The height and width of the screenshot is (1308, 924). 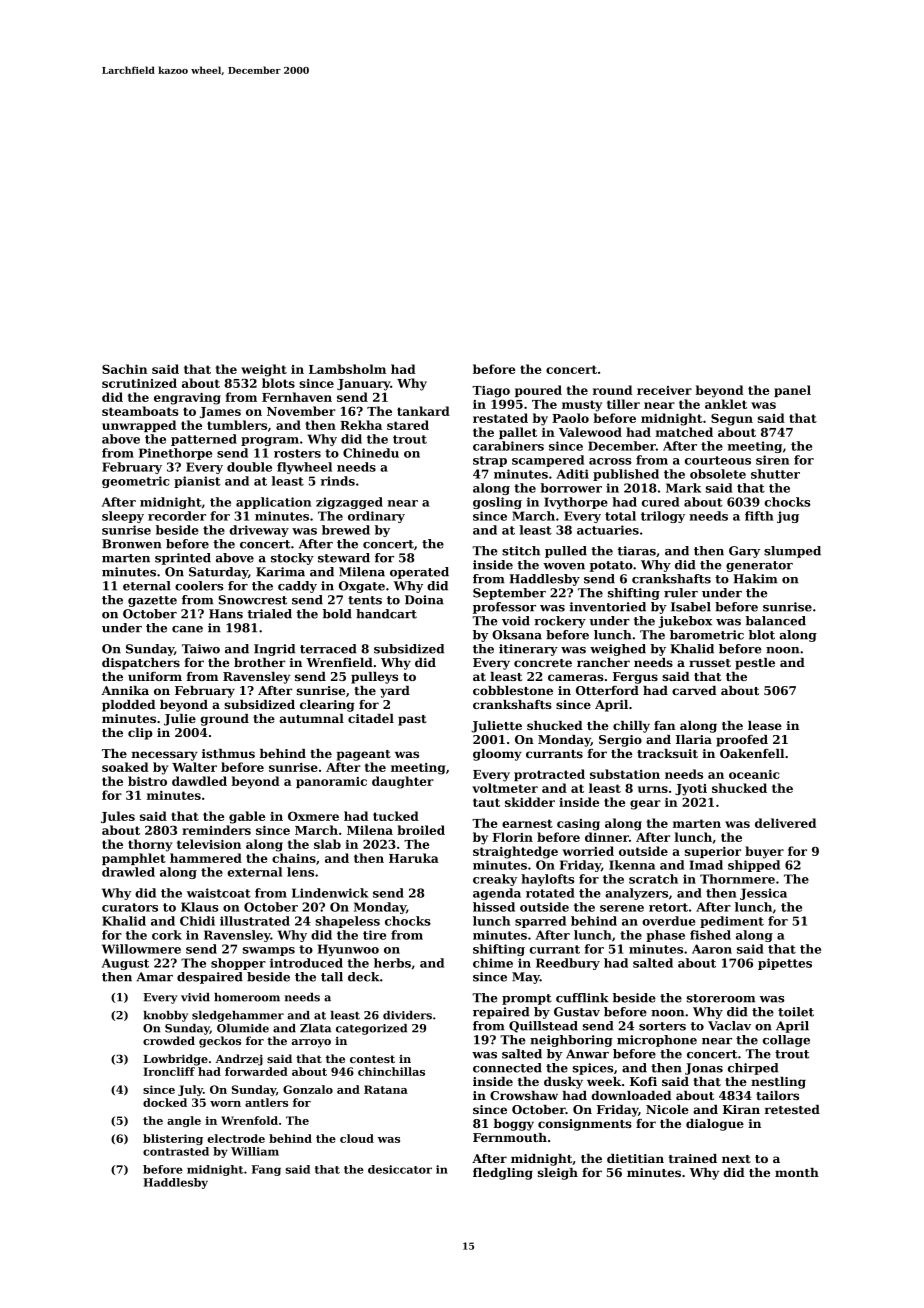 I want to click on pamphlet, so click(x=134, y=859).
